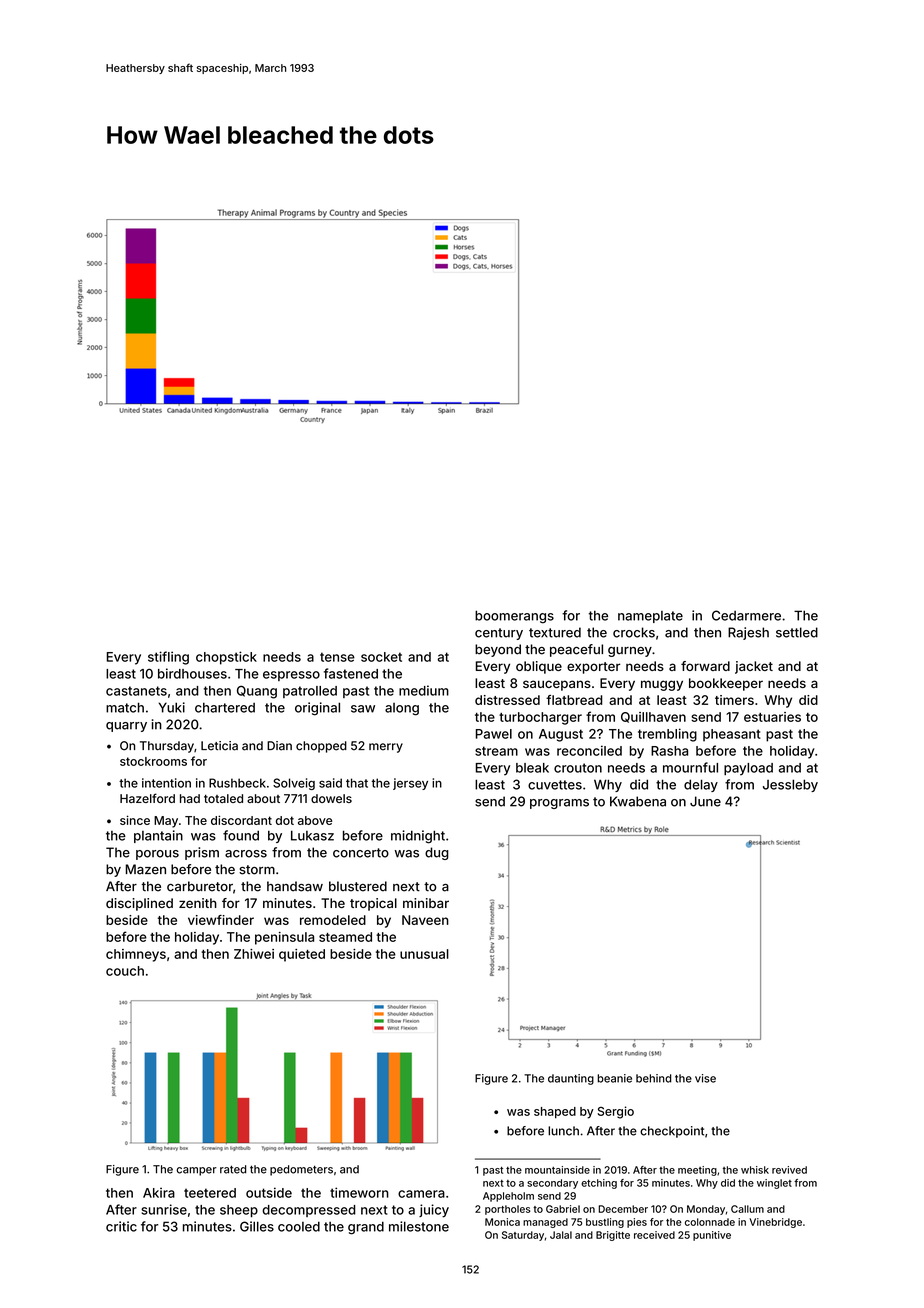  Describe the element at coordinates (690, 767) in the document. I see `mournful` at that location.
